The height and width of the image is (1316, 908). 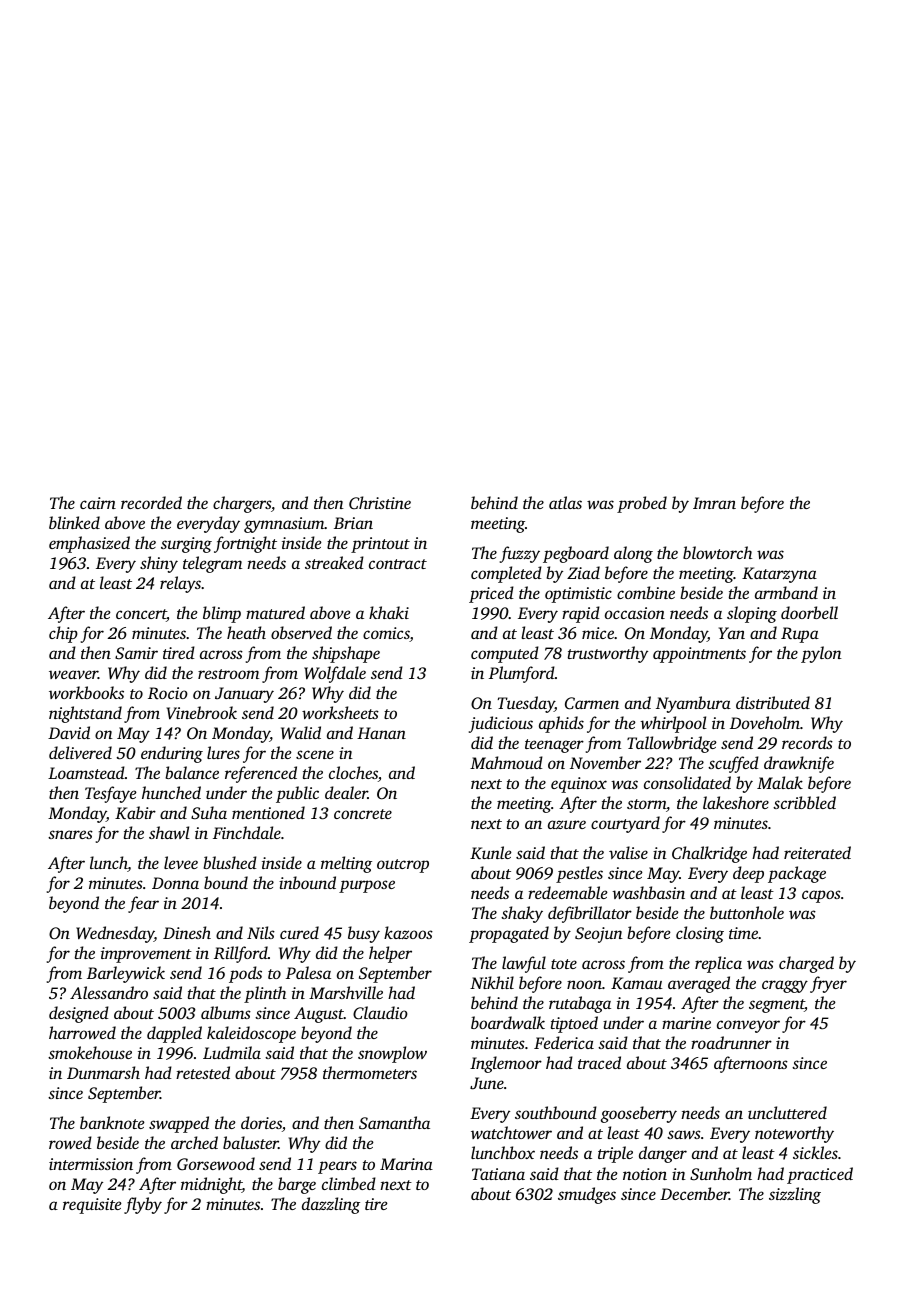 What do you see at coordinates (398, 564) in the image?
I see `contract` at bounding box center [398, 564].
